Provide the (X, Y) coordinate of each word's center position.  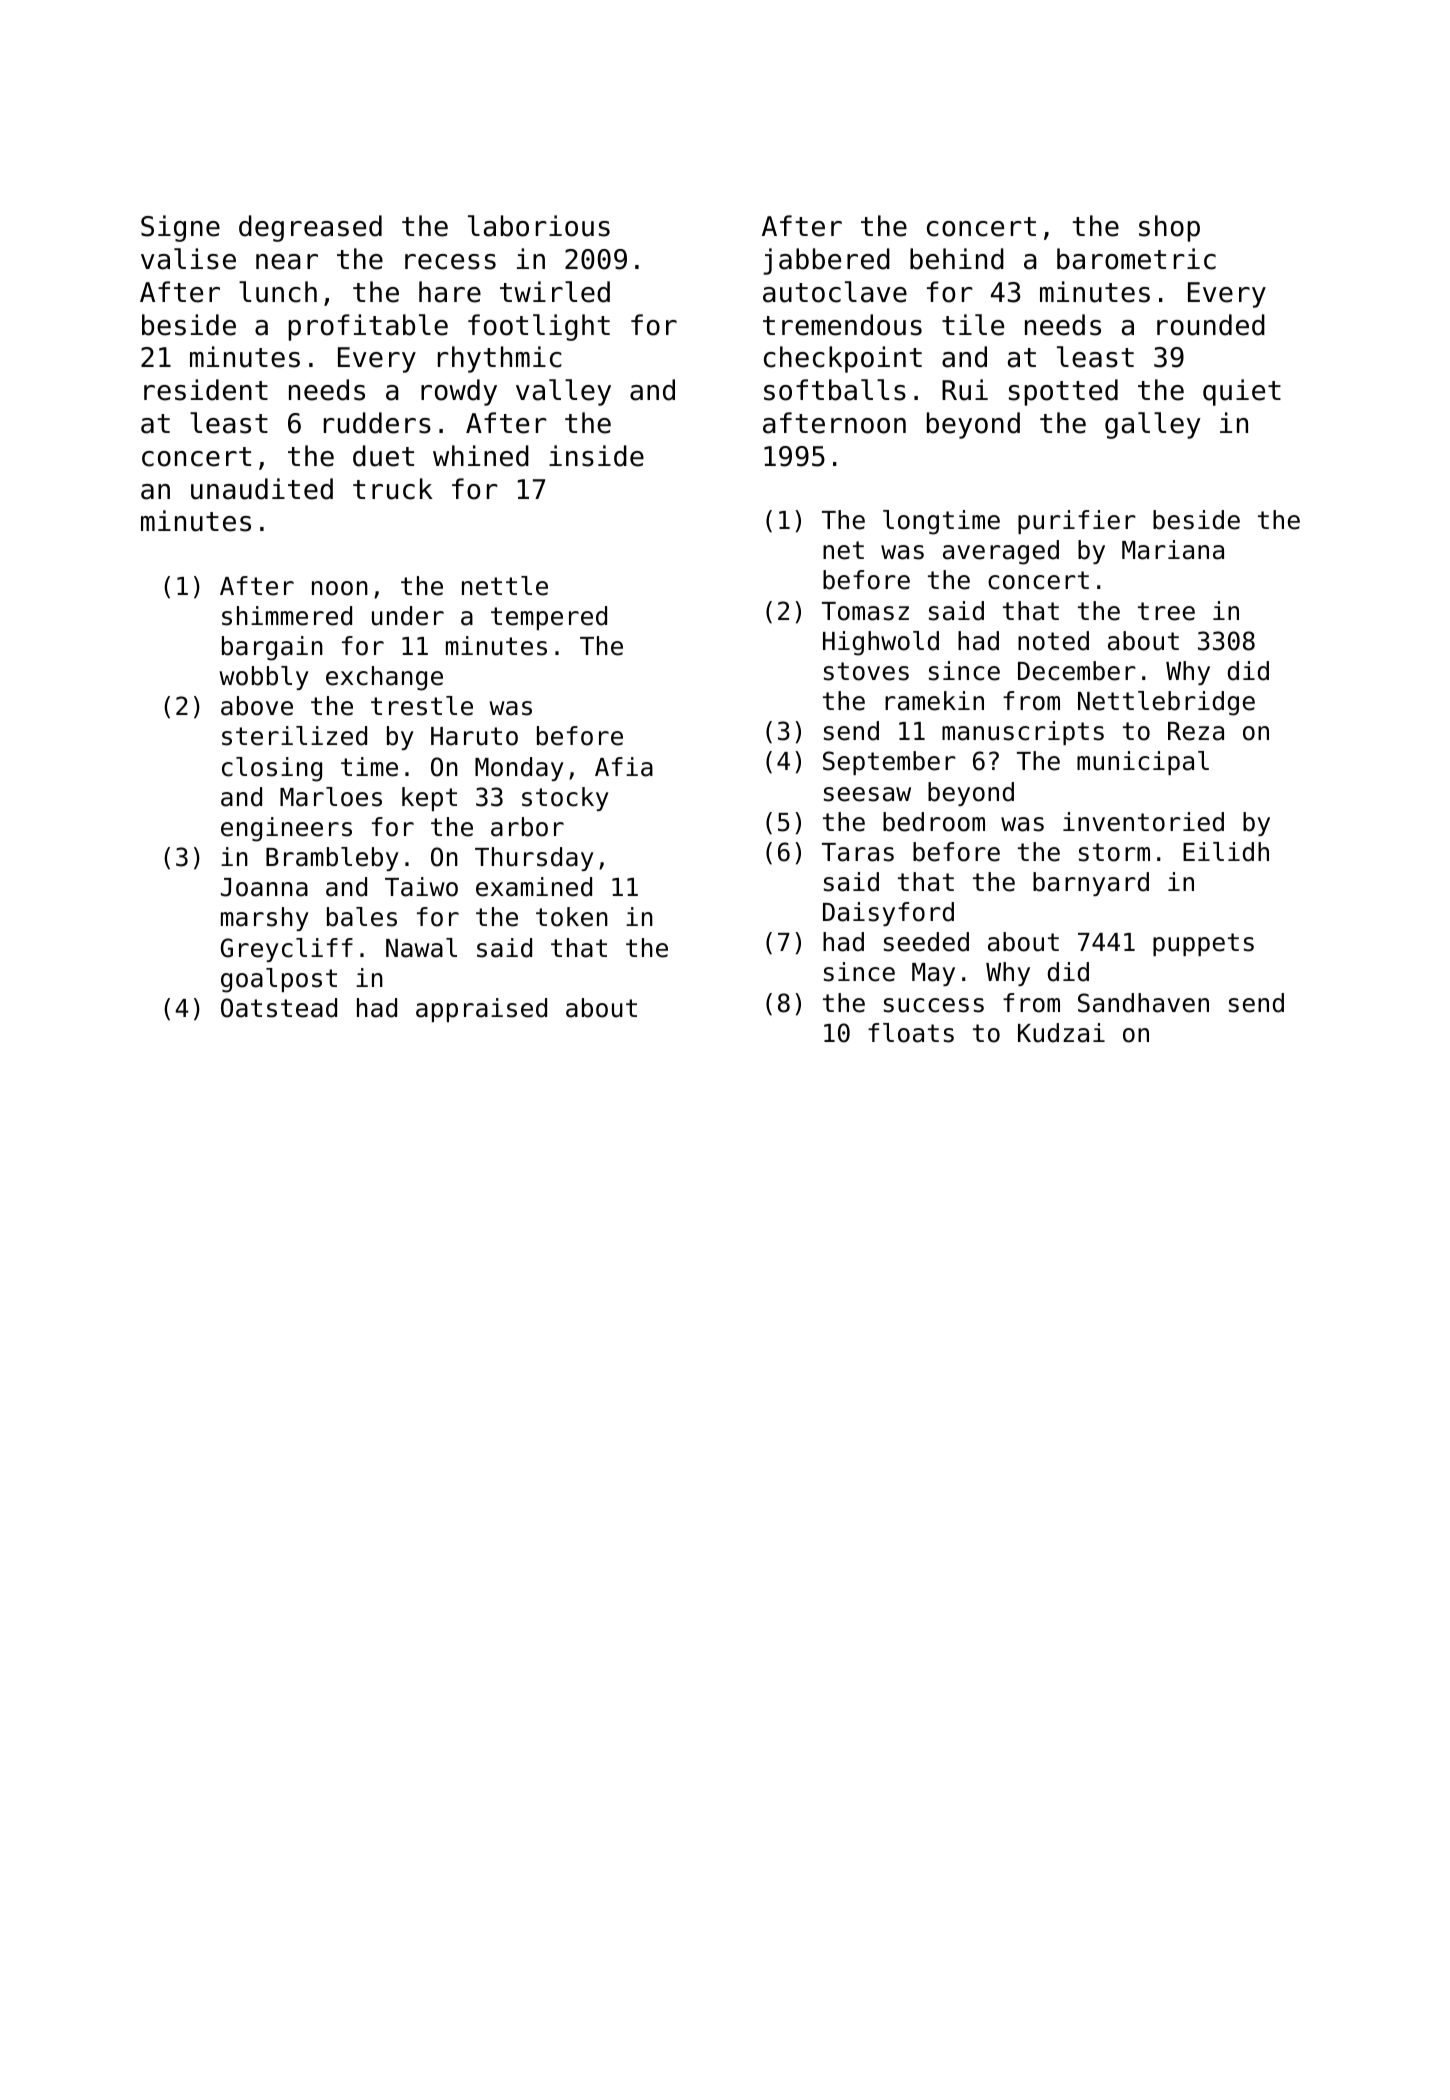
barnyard (1091, 884)
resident (206, 390)
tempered (549, 618)
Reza (1196, 731)
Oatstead (279, 1008)
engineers (286, 829)
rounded (1211, 325)
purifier (1077, 522)
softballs (835, 390)
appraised (481, 1010)
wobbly (264, 678)
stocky (565, 799)
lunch (278, 292)
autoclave (835, 292)
